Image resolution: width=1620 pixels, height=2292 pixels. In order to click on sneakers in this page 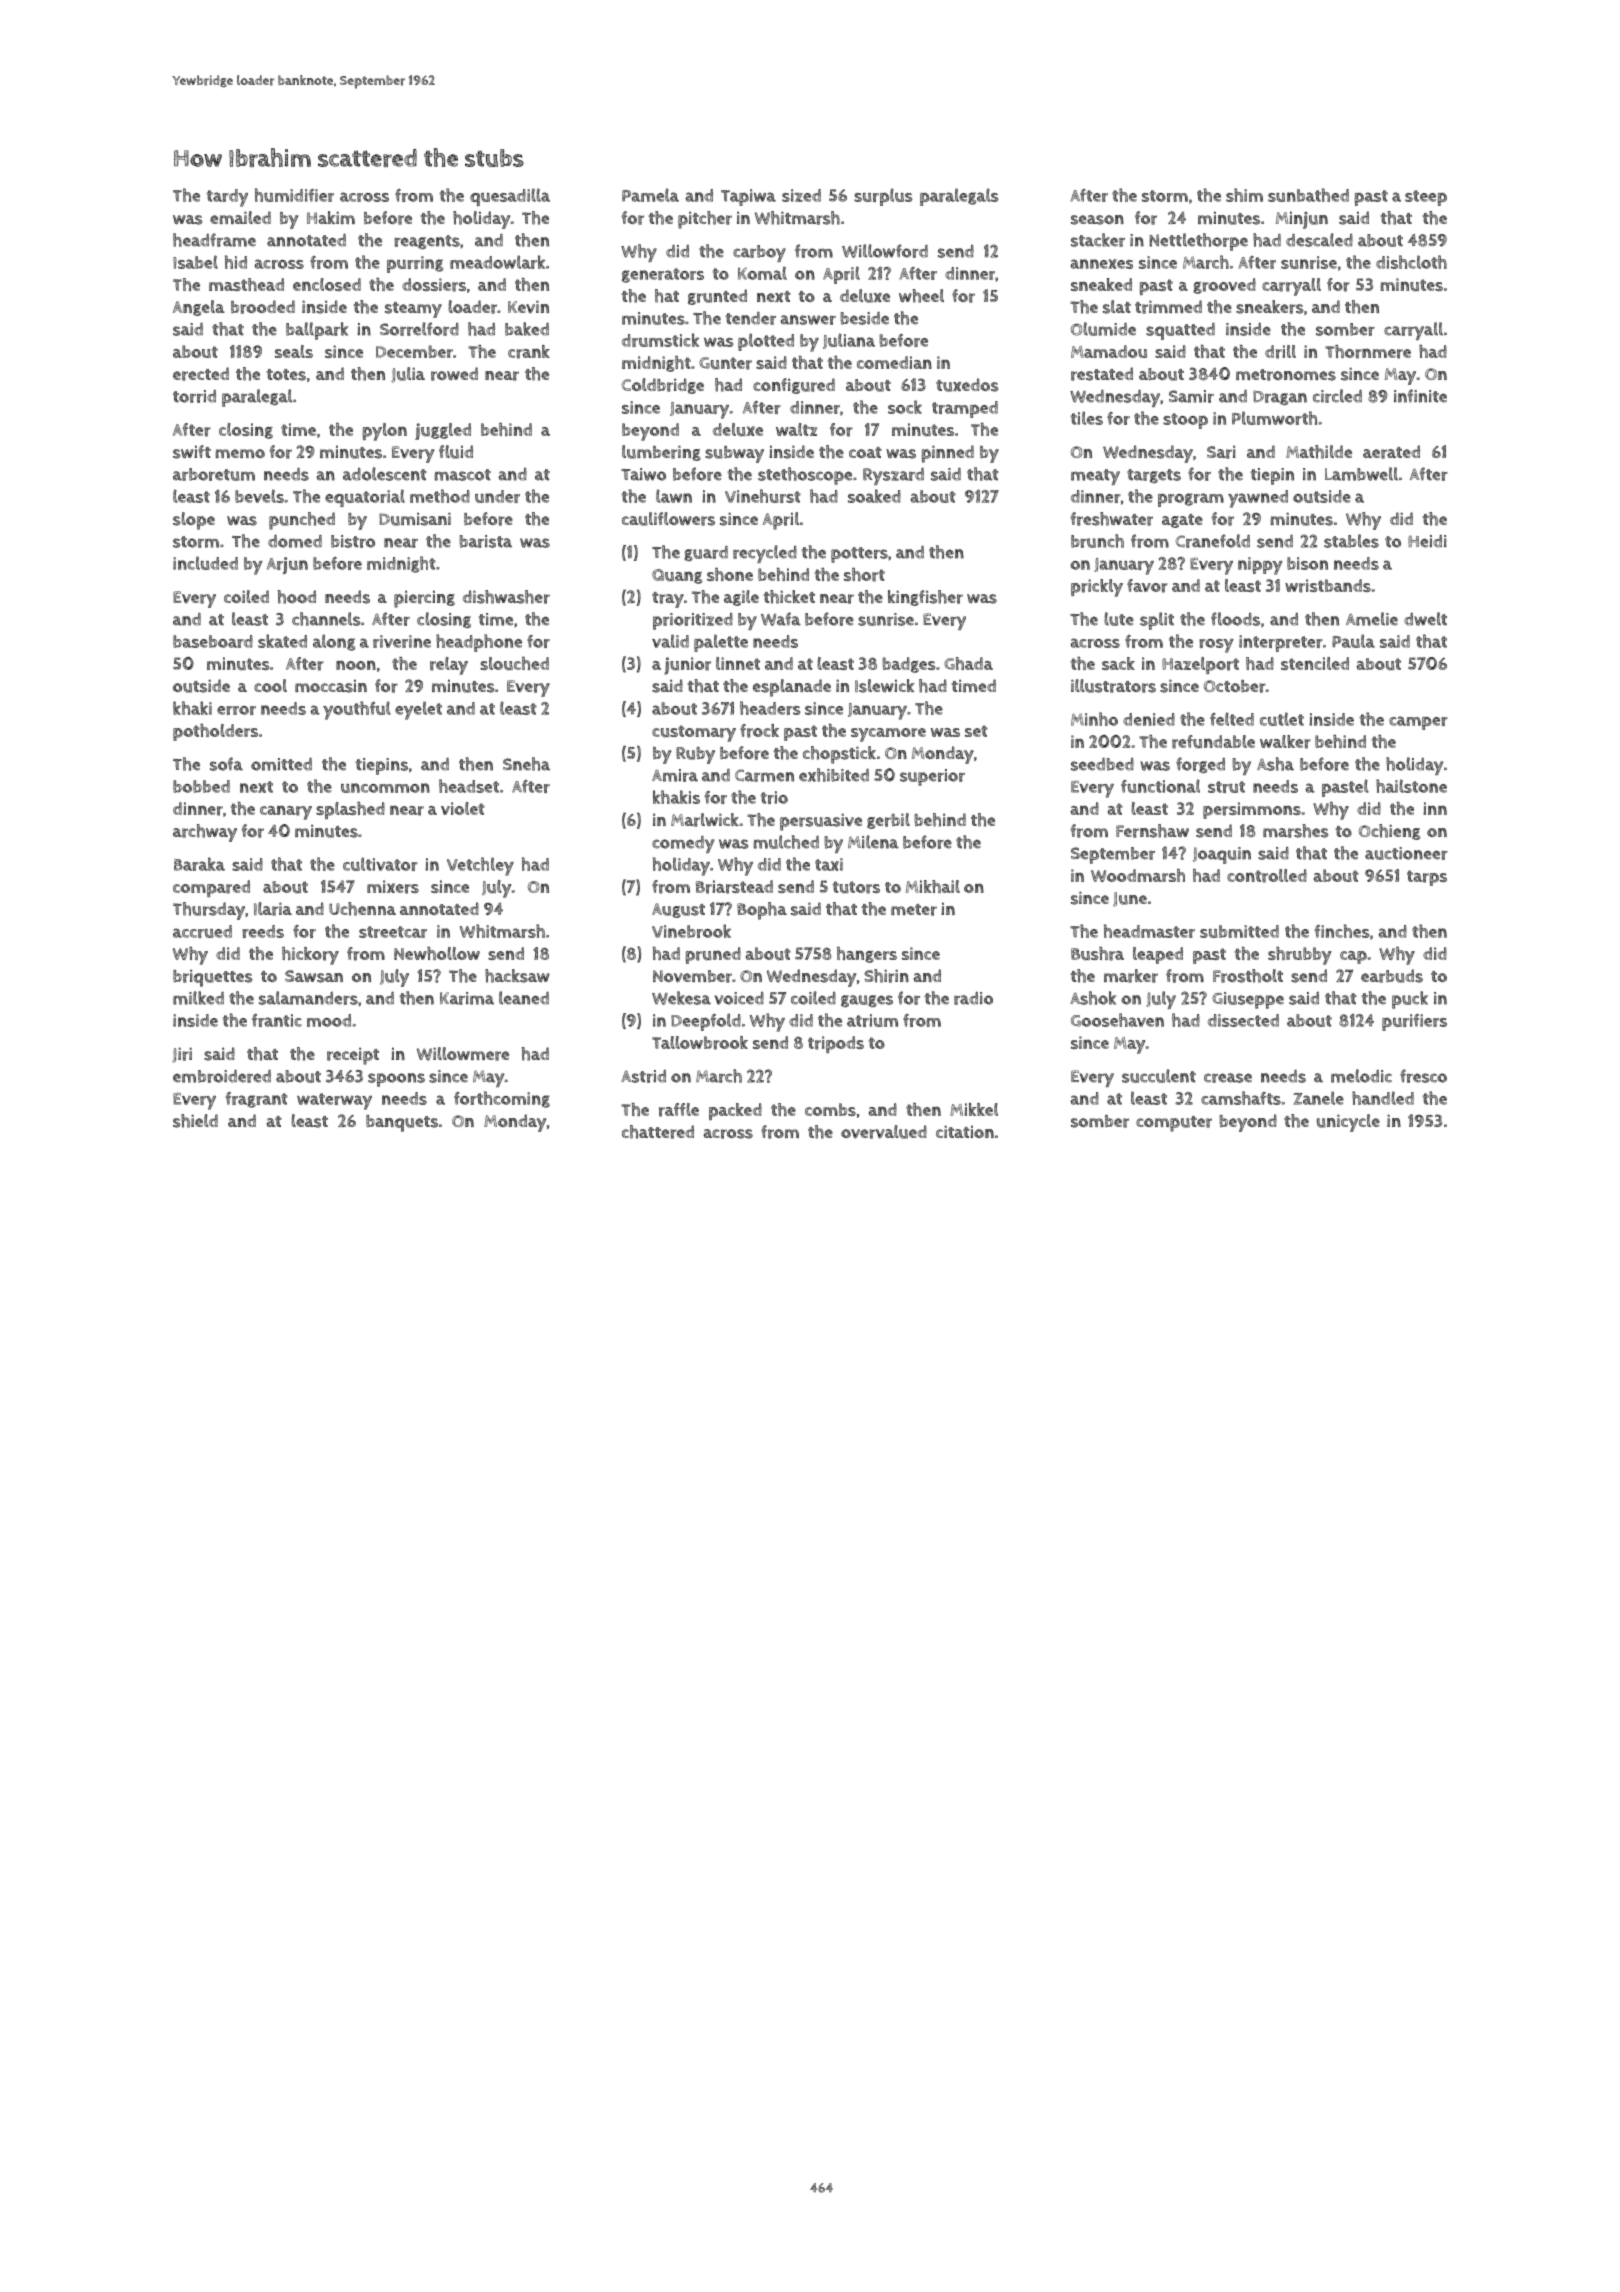, I will do `click(1269, 307)`.
